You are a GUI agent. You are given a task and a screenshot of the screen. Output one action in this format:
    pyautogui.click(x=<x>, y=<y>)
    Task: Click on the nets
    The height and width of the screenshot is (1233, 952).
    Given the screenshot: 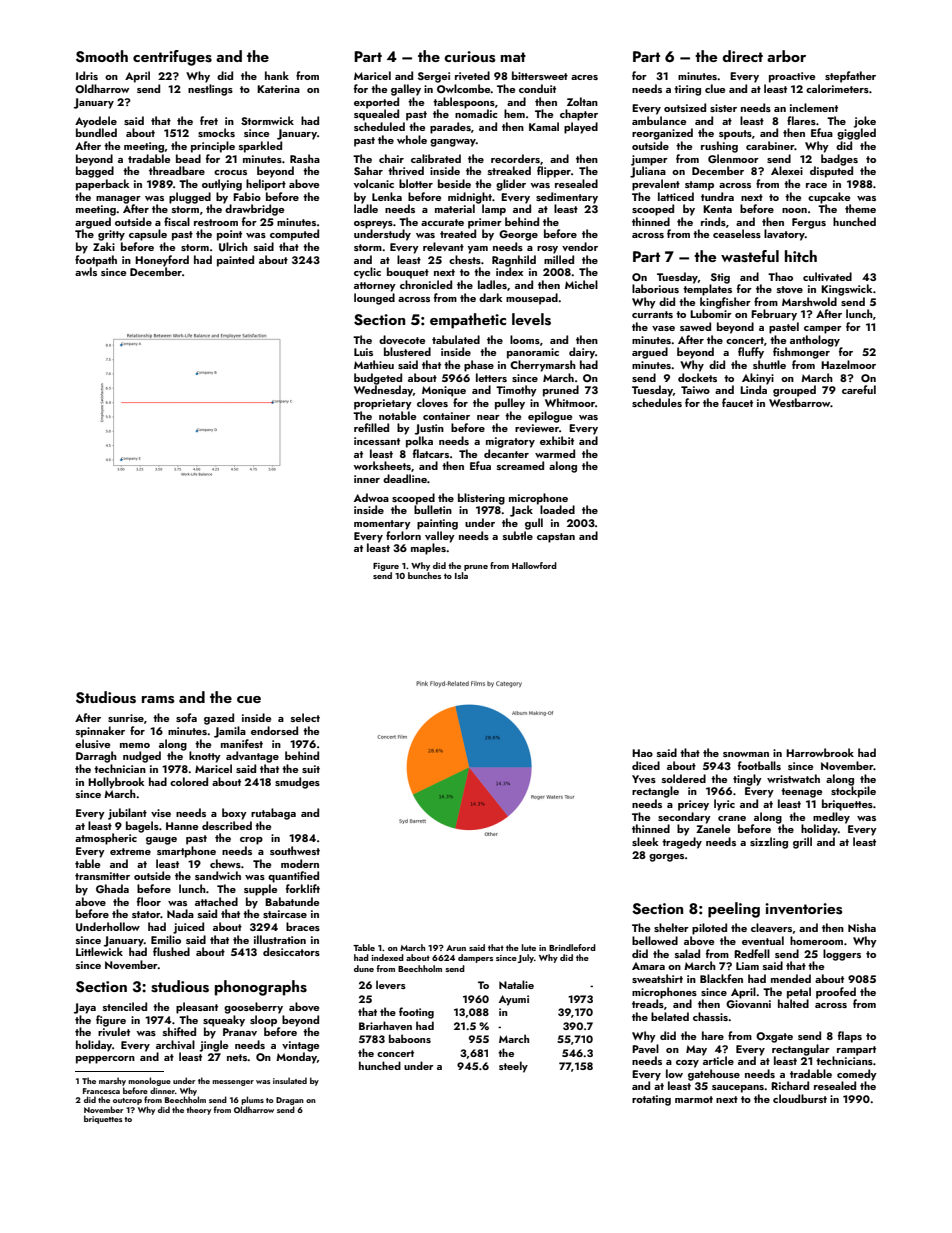 What is the action you would take?
    pyautogui.click(x=237, y=1057)
